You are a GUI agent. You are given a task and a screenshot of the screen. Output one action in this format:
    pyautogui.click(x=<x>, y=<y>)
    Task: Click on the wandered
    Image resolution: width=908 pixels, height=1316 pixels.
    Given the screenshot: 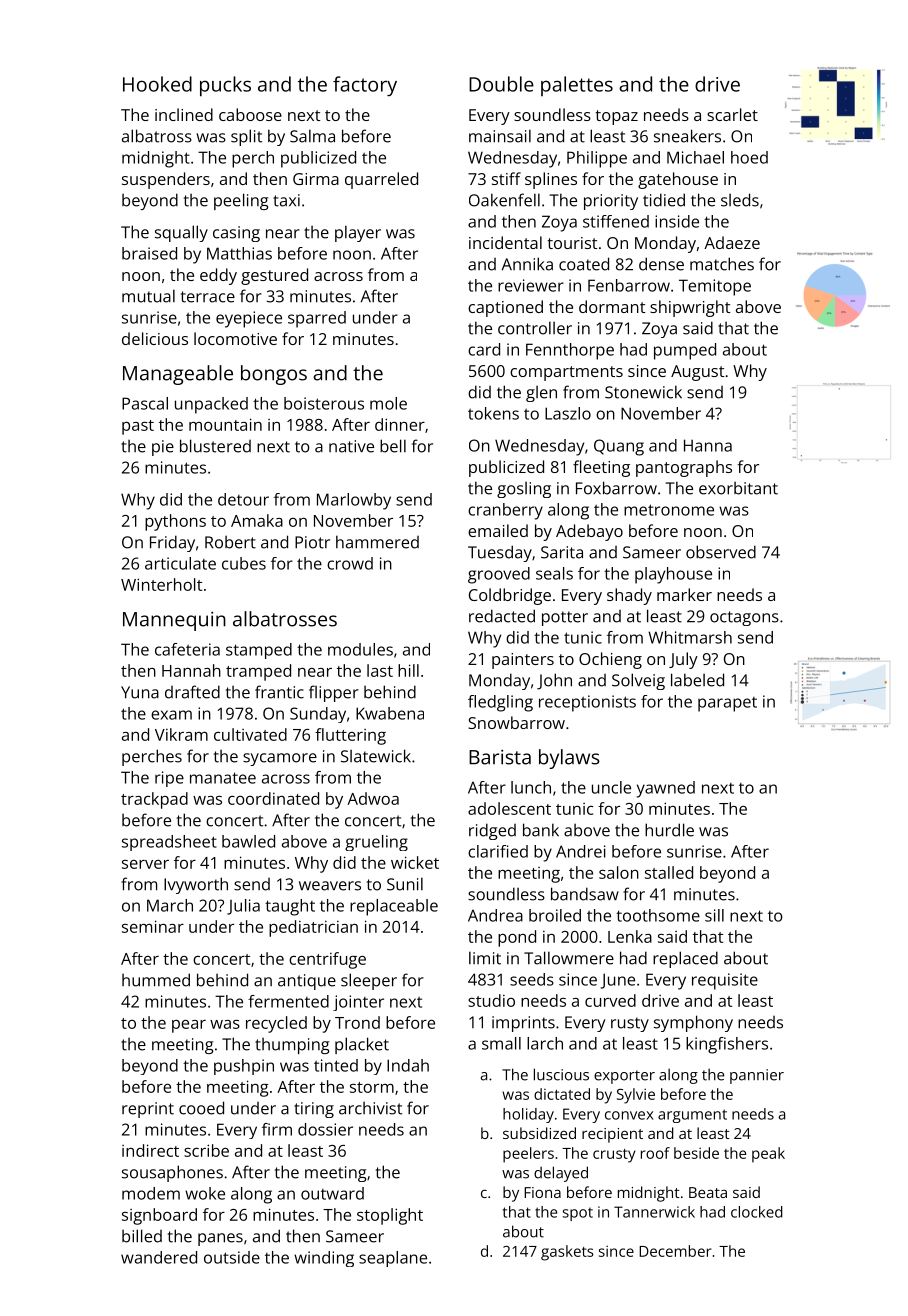 What is the action you would take?
    pyautogui.click(x=159, y=1257)
